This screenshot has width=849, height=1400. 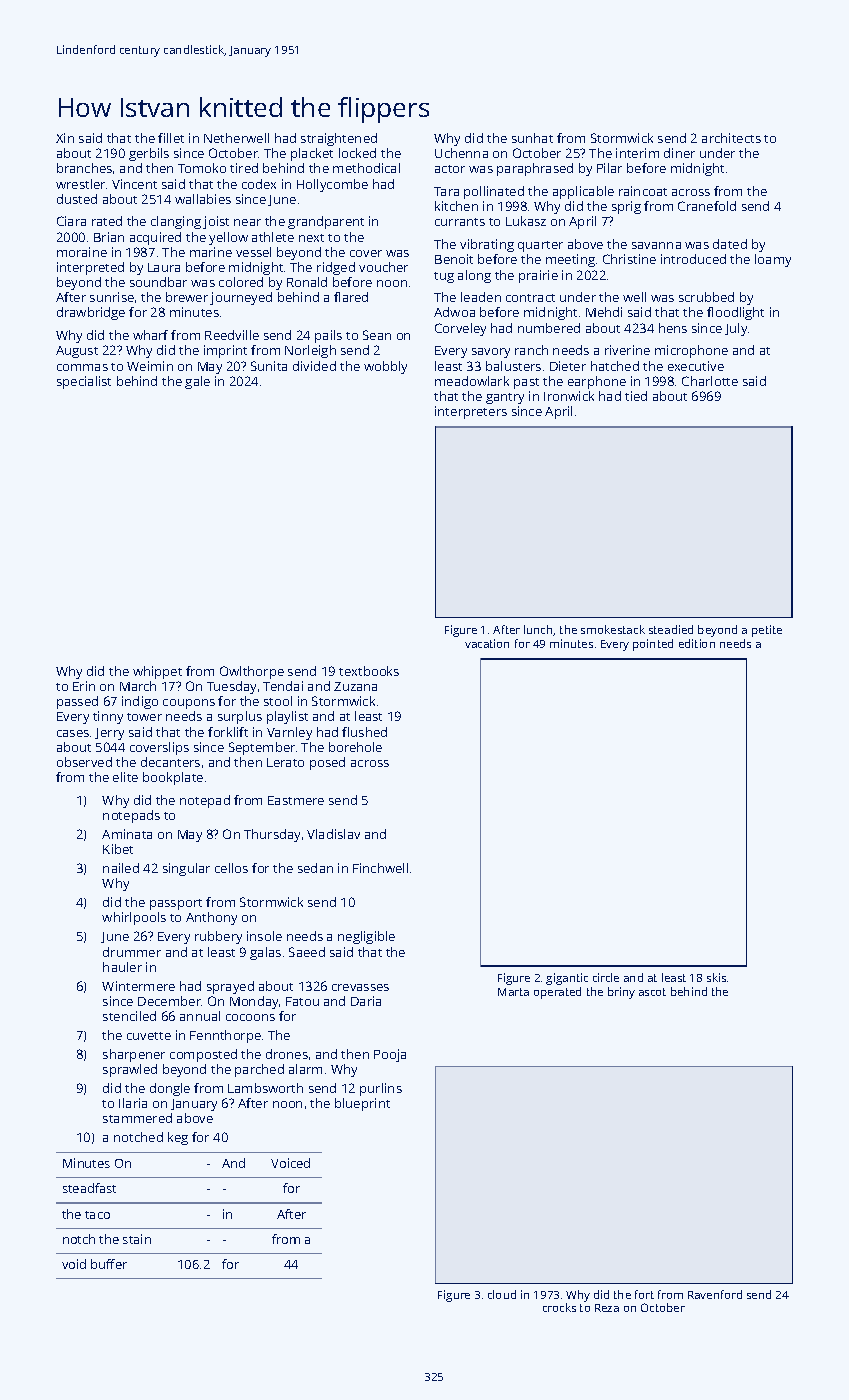 I want to click on Reza, so click(x=607, y=1308).
